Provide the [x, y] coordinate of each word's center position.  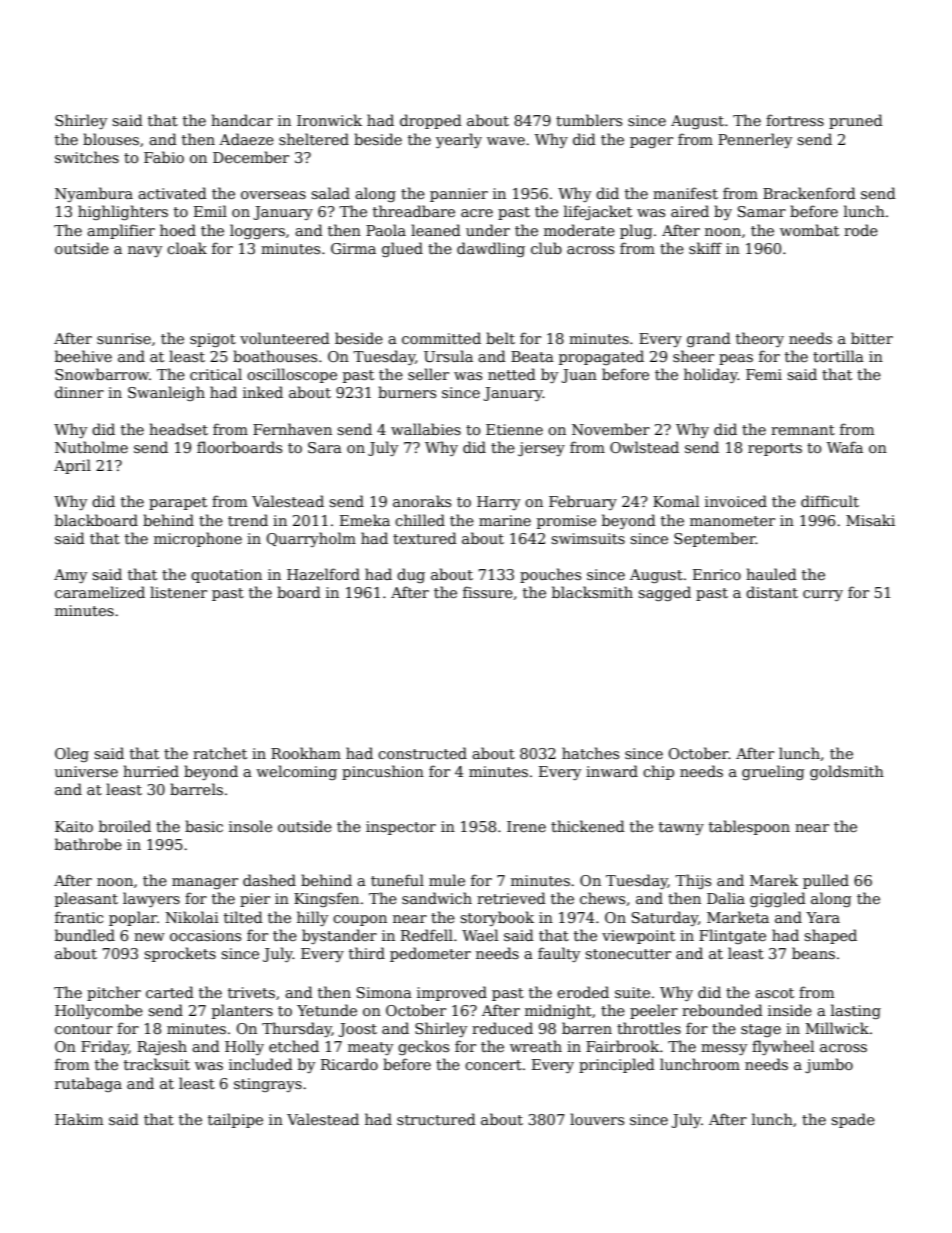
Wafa [845, 447]
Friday [105, 1047]
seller [428, 374]
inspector [401, 828]
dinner [79, 392]
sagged [664, 593]
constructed [422, 753]
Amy [70, 576]
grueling [773, 772]
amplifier [121, 231]
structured [436, 1119]
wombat [809, 230]
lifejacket [598, 212]
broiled [125, 826]
